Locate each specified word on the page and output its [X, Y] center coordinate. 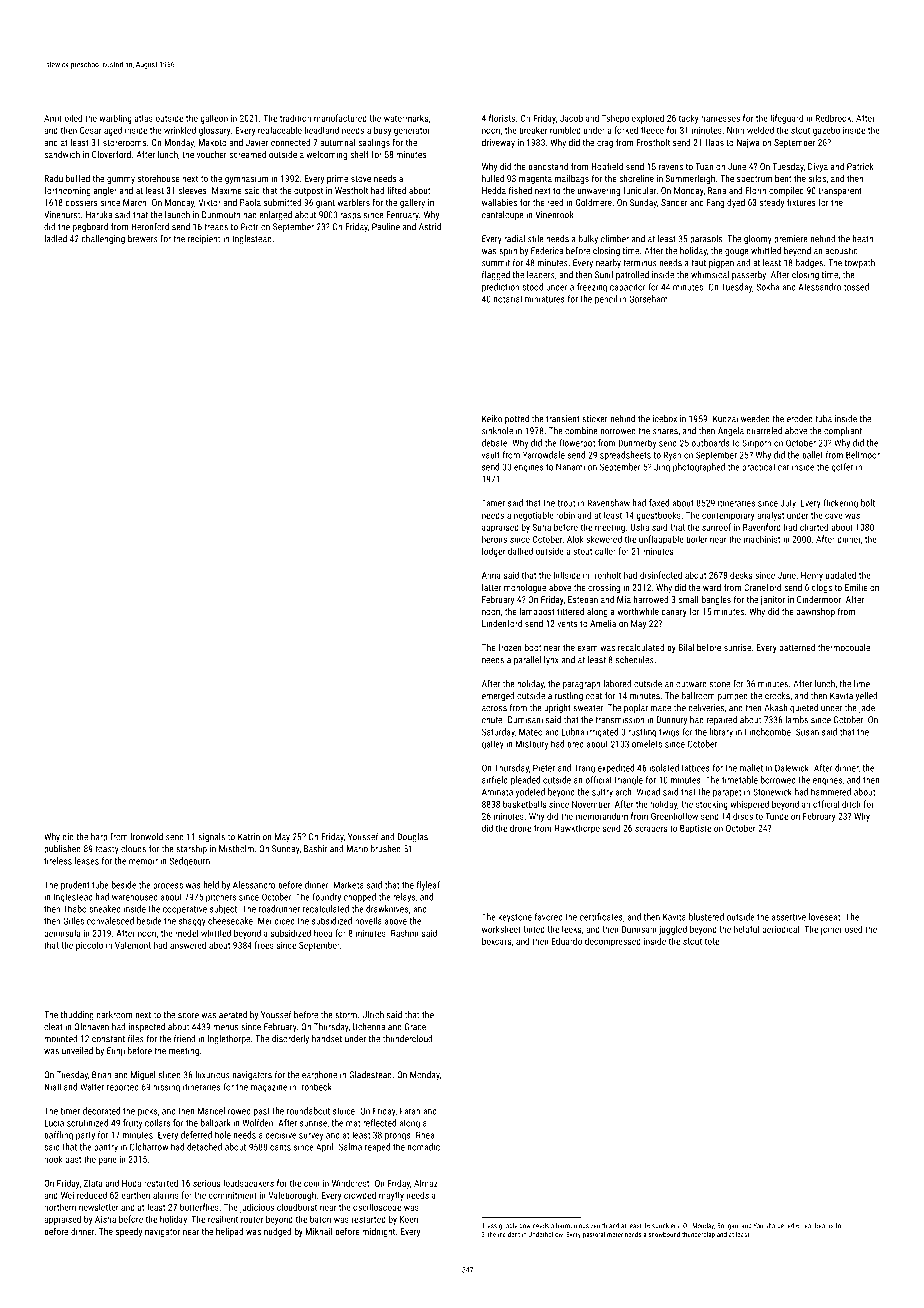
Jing [662, 468]
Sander [674, 202]
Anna [491, 575]
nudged [277, 1232]
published [62, 849]
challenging [103, 239]
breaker [533, 130]
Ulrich [373, 1015]
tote [712, 941]
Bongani [728, 1226]
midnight [378, 1232]
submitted [282, 202]
